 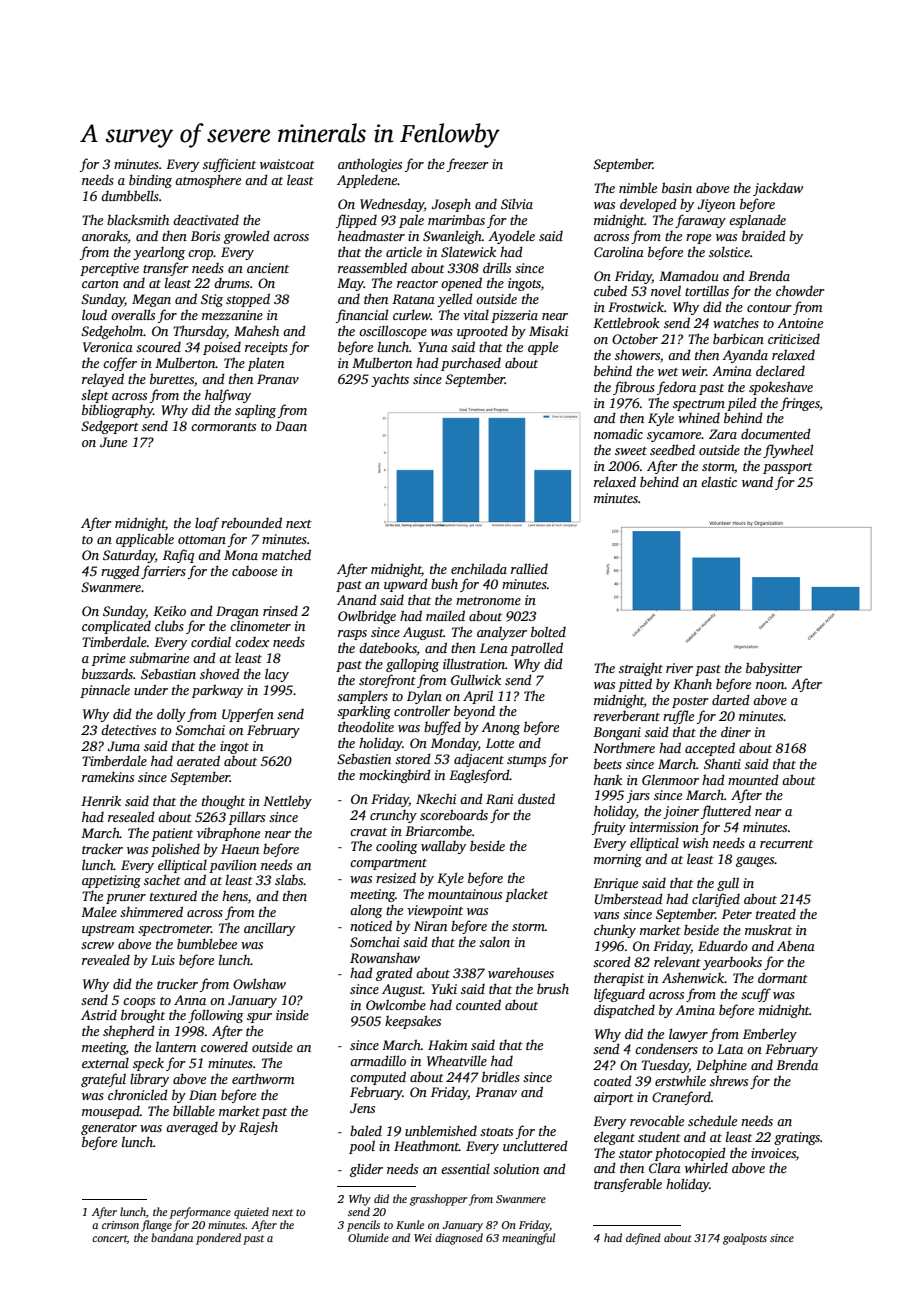 I want to click on defined, so click(x=643, y=1239).
